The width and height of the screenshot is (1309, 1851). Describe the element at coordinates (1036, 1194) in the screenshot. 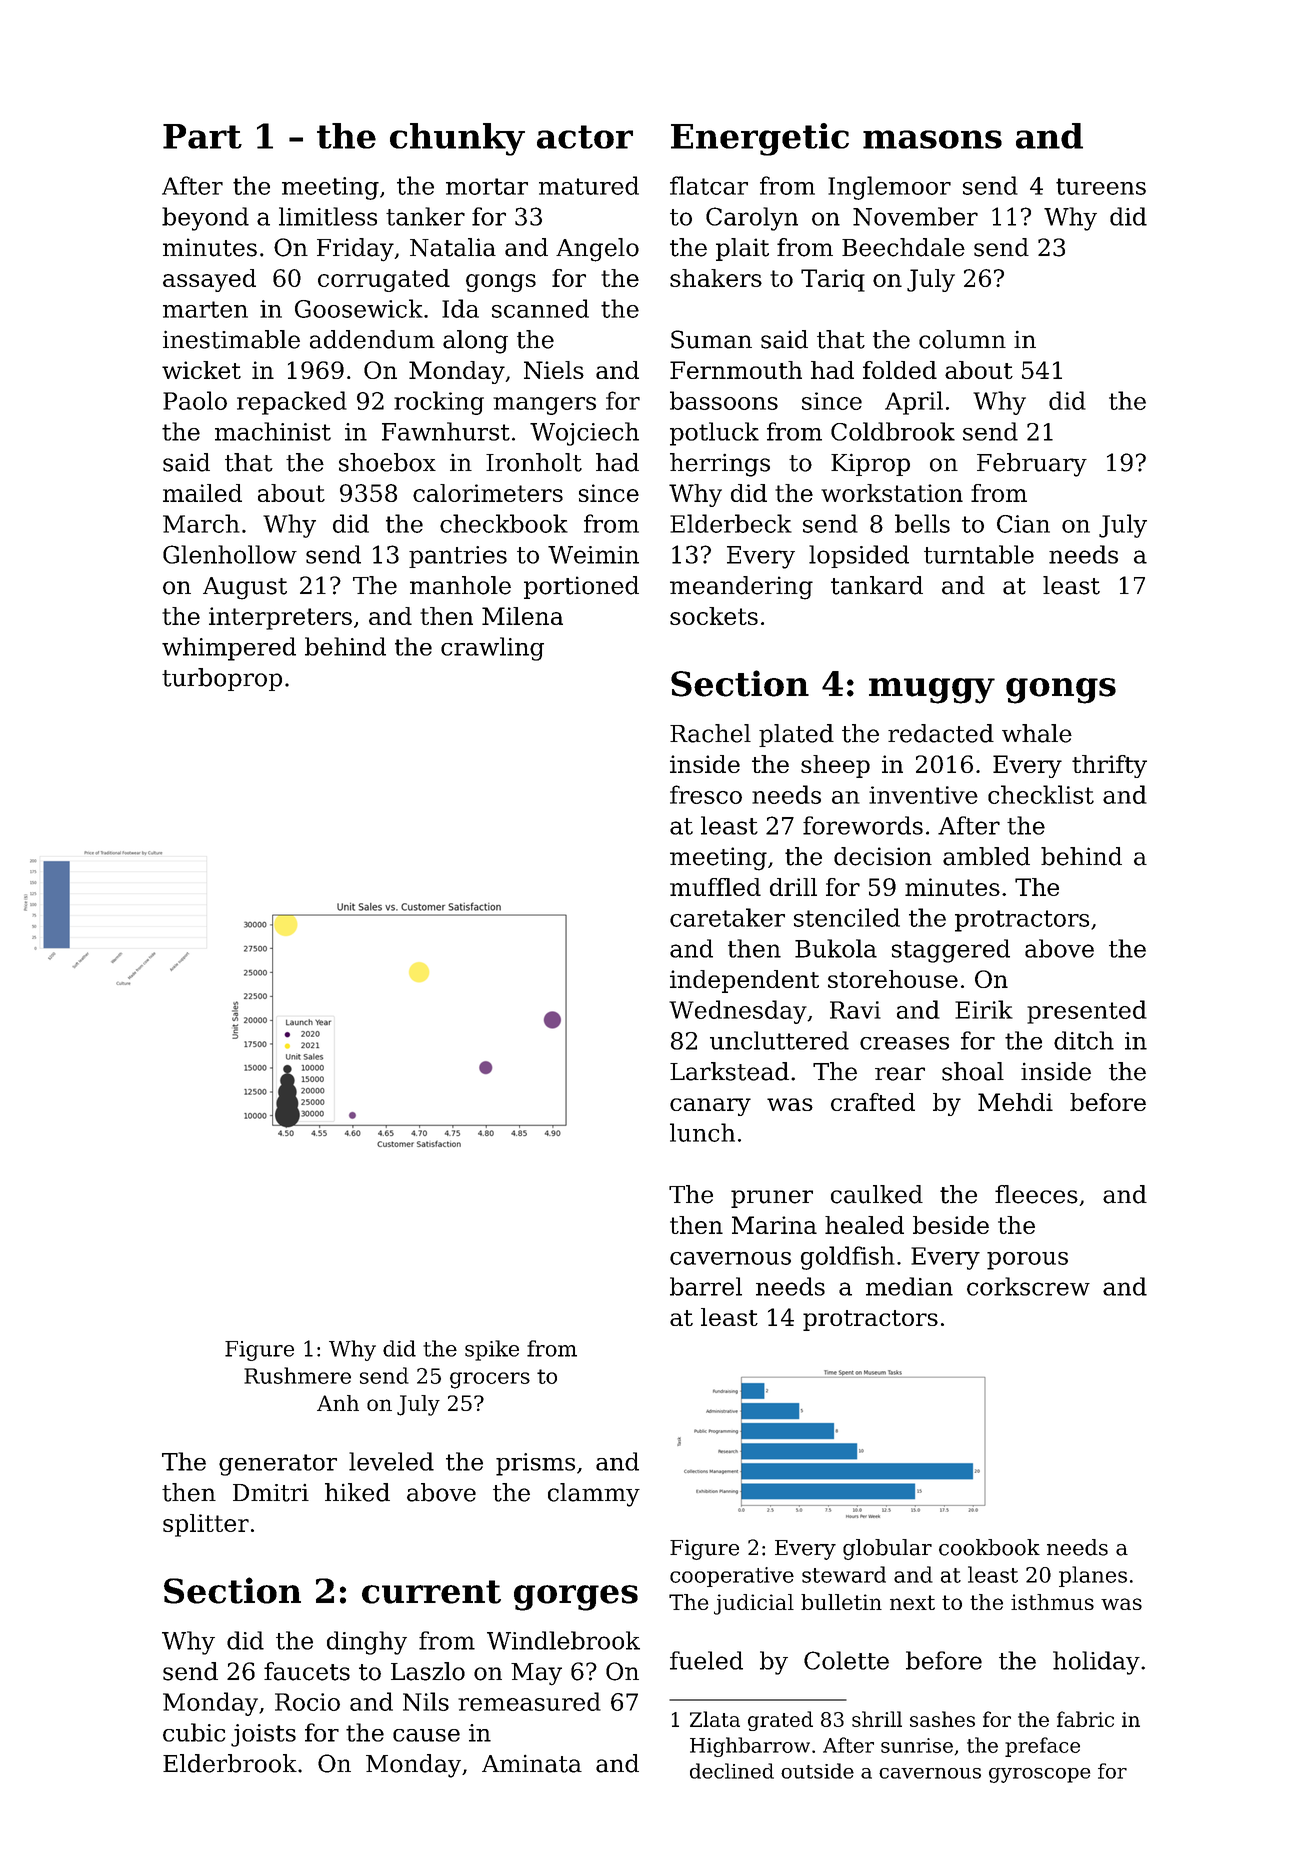

I see `fleeces` at that location.
